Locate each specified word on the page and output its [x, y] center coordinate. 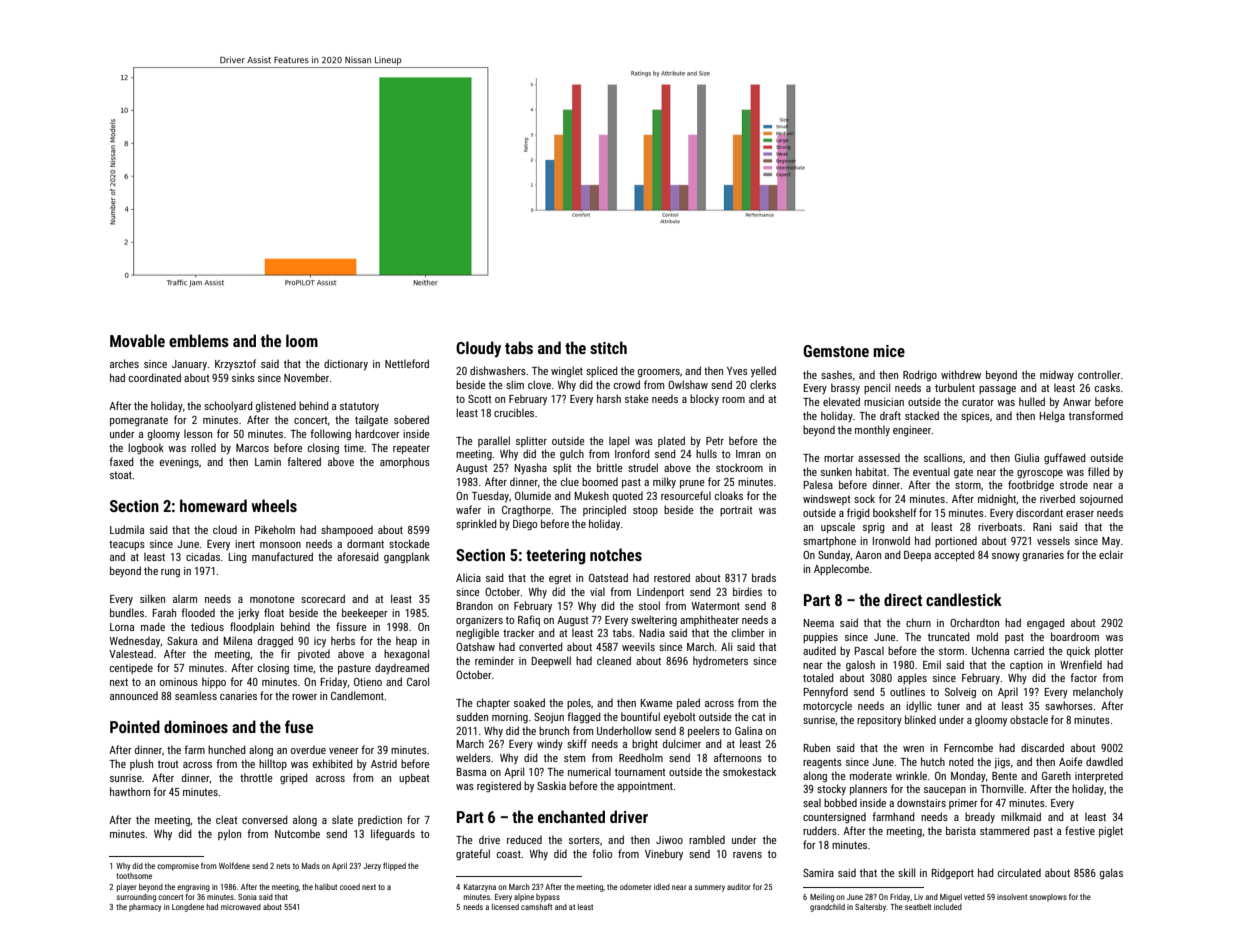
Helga [1052, 417]
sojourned [1101, 499]
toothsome [134, 876]
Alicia [468, 577]
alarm [185, 598]
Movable [137, 340]
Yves [737, 371]
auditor [738, 887]
